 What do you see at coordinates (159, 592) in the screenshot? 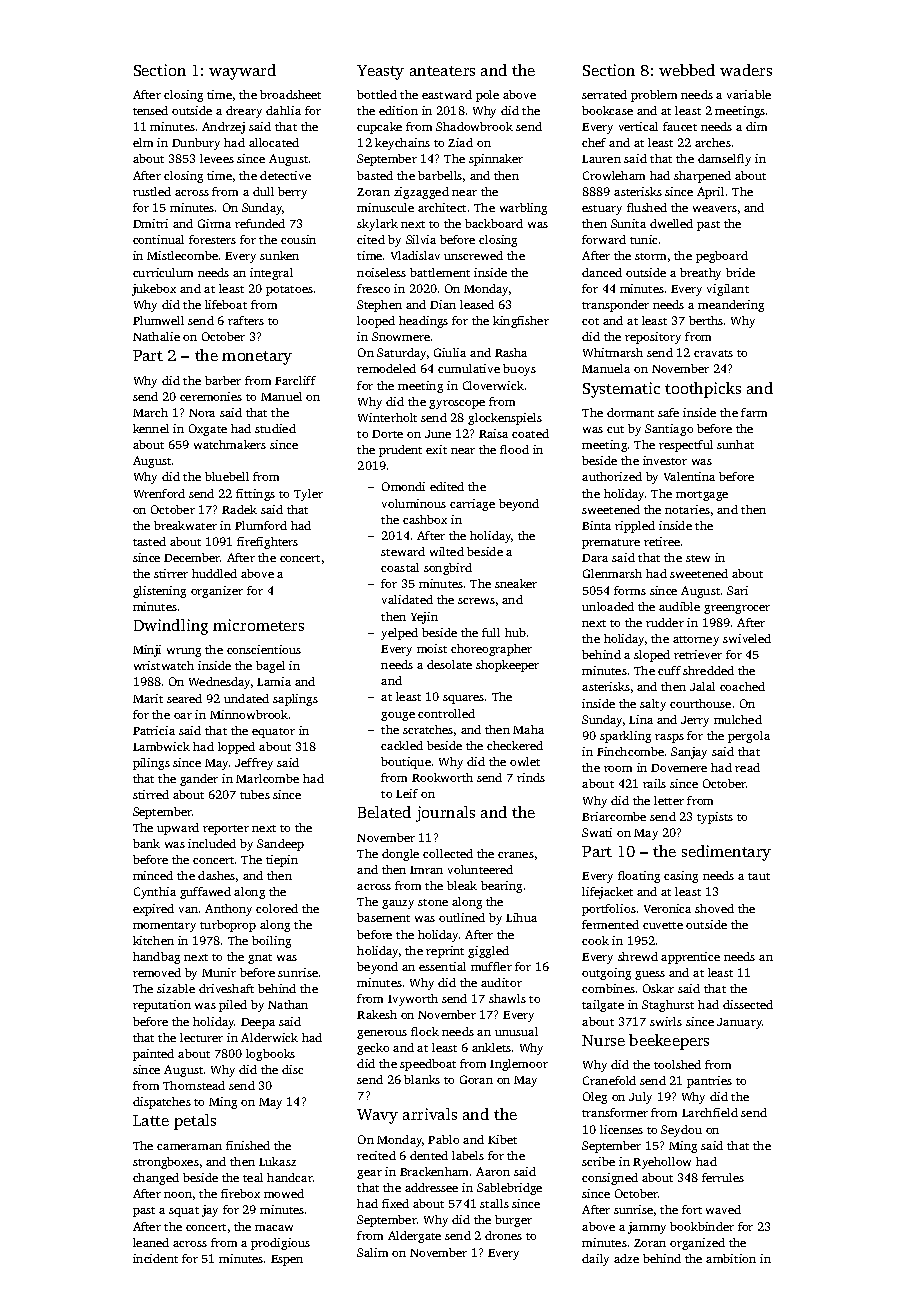
I see `glistening` at bounding box center [159, 592].
